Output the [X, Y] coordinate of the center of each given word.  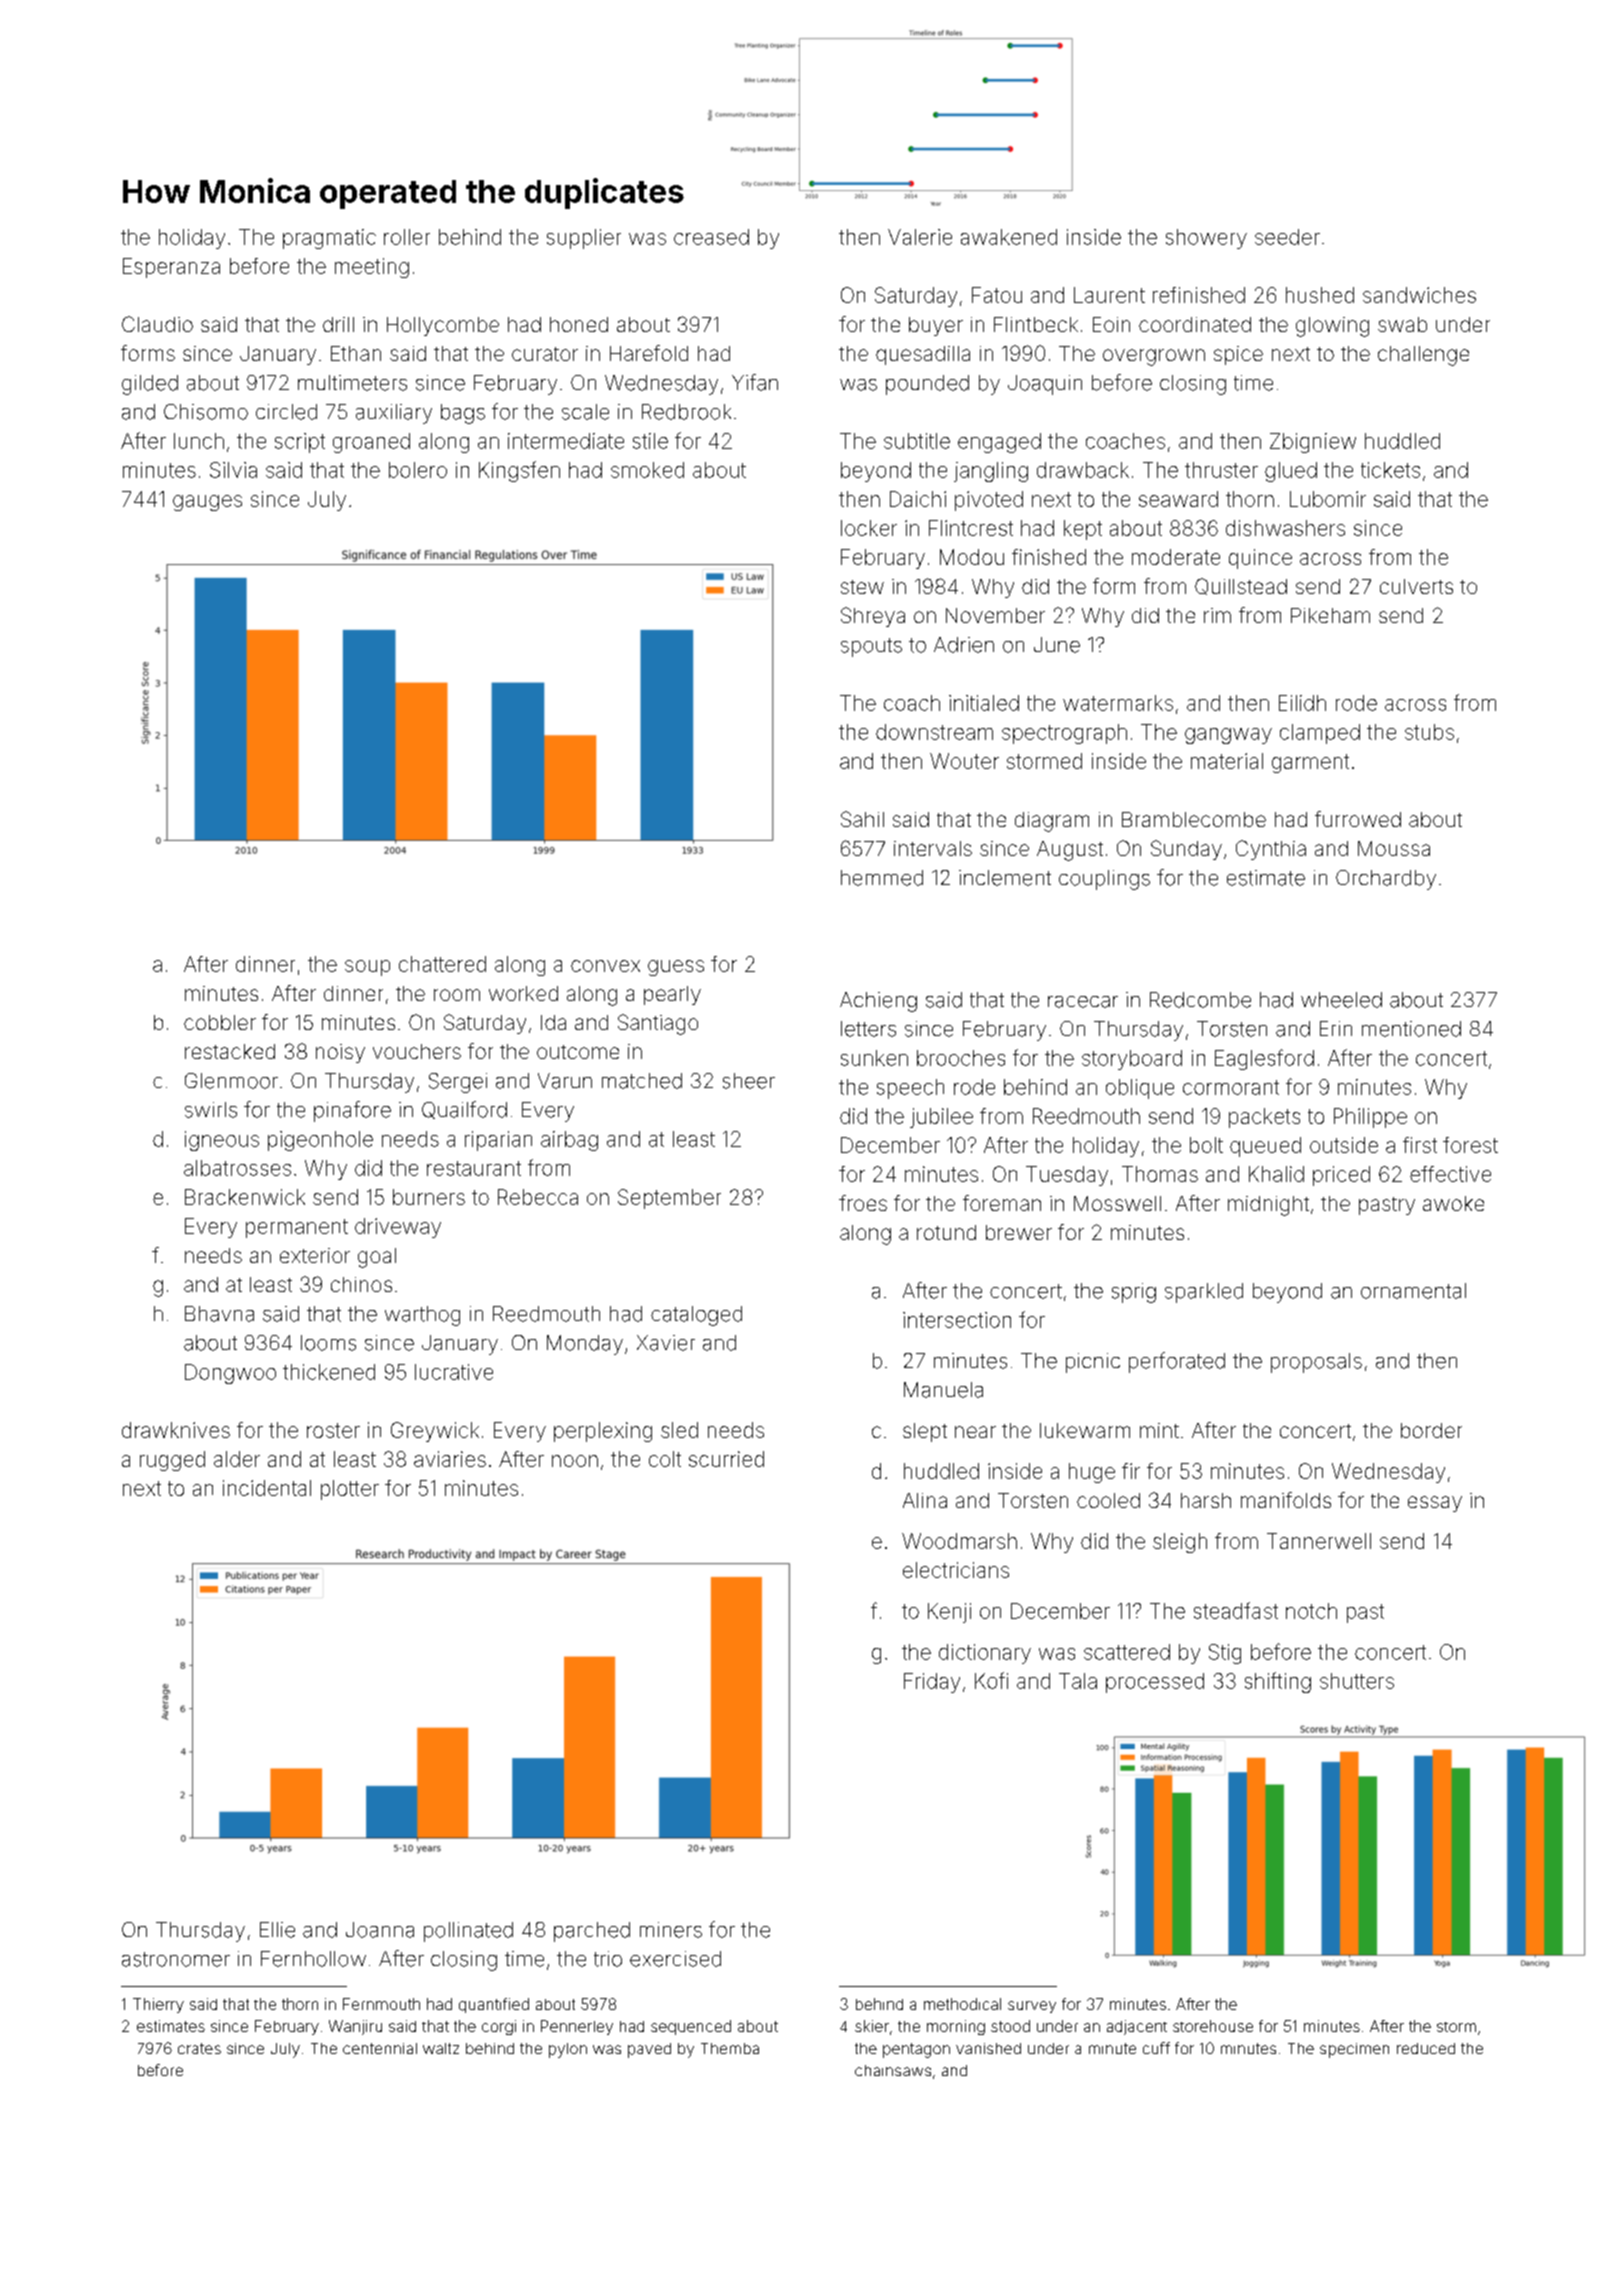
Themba [730, 2048]
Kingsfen [519, 471]
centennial [380, 2048]
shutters [1357, 1681]
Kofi [991, 1680]
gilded [150, 385]
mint [1159, 1430]
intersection [957, 1320]
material [1227, 761]
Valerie [920, 237]
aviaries [450, 1459]
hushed [1320, 295]
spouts [871, 647]
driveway [398, 1228]
